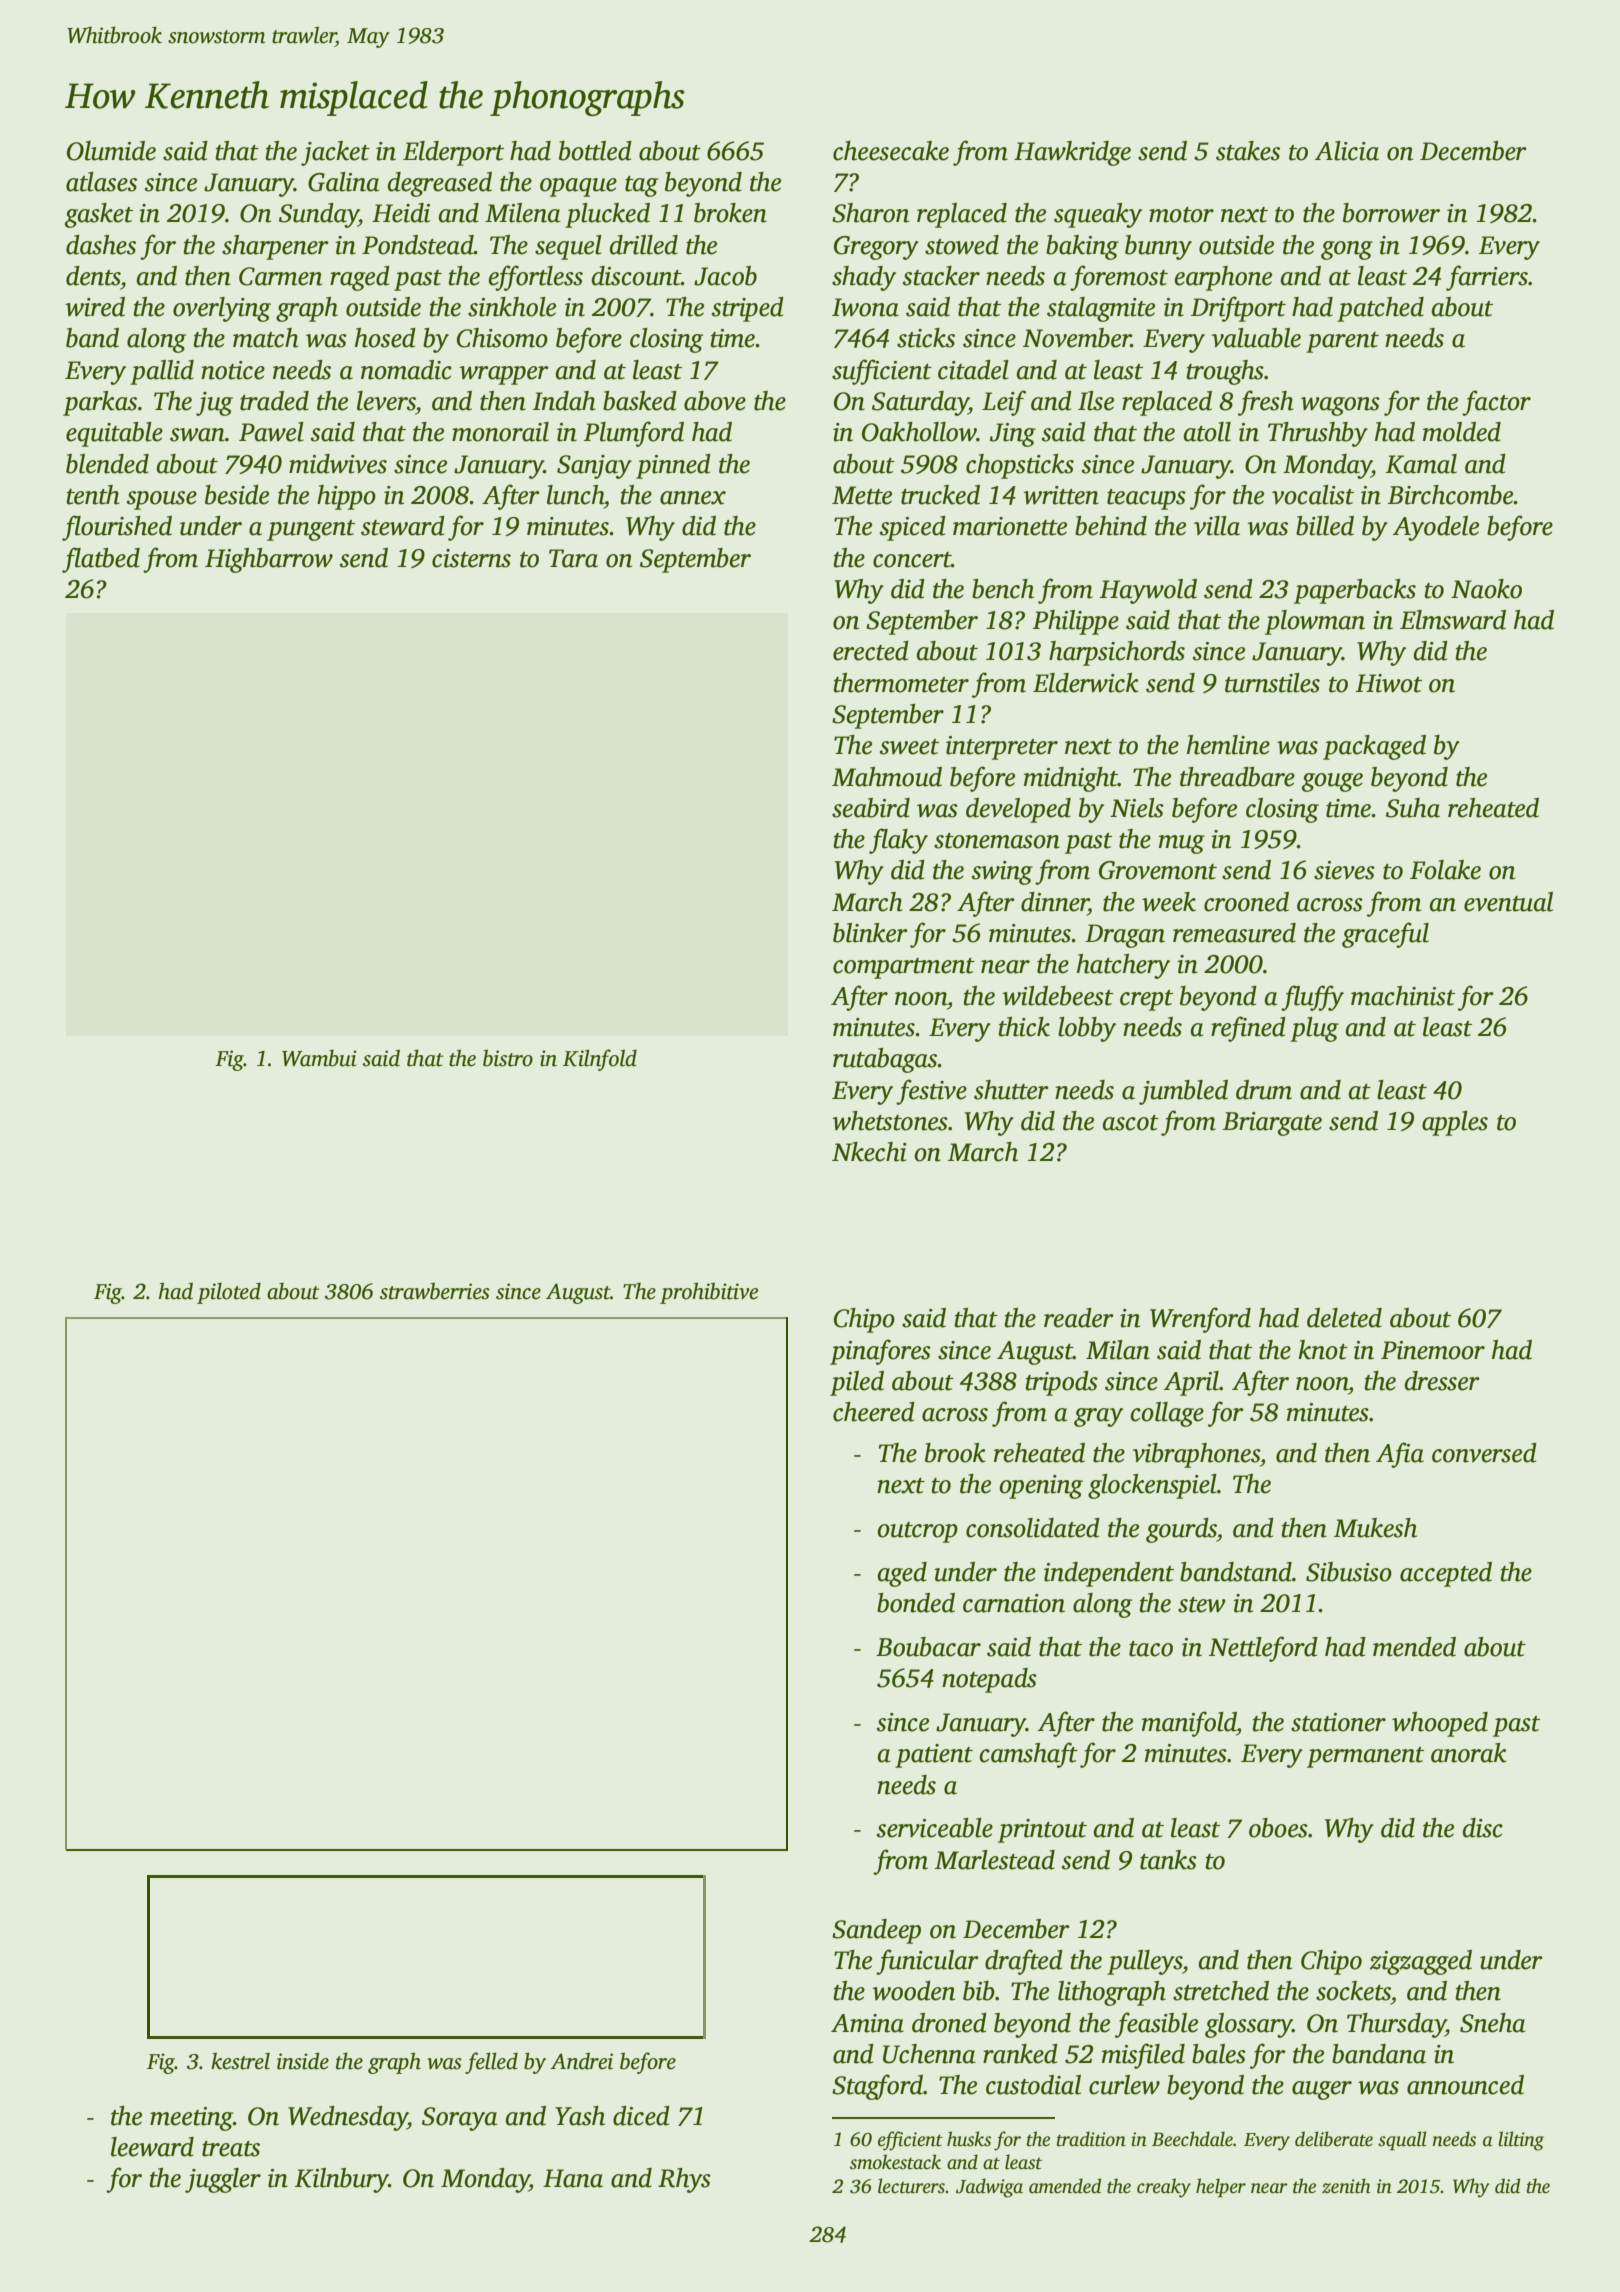 The width and height of the image is (1620, 2292). What do you see at coordinates (573, 2178) in the image?
I see `Hana` at bounding box center [573, 2178].
